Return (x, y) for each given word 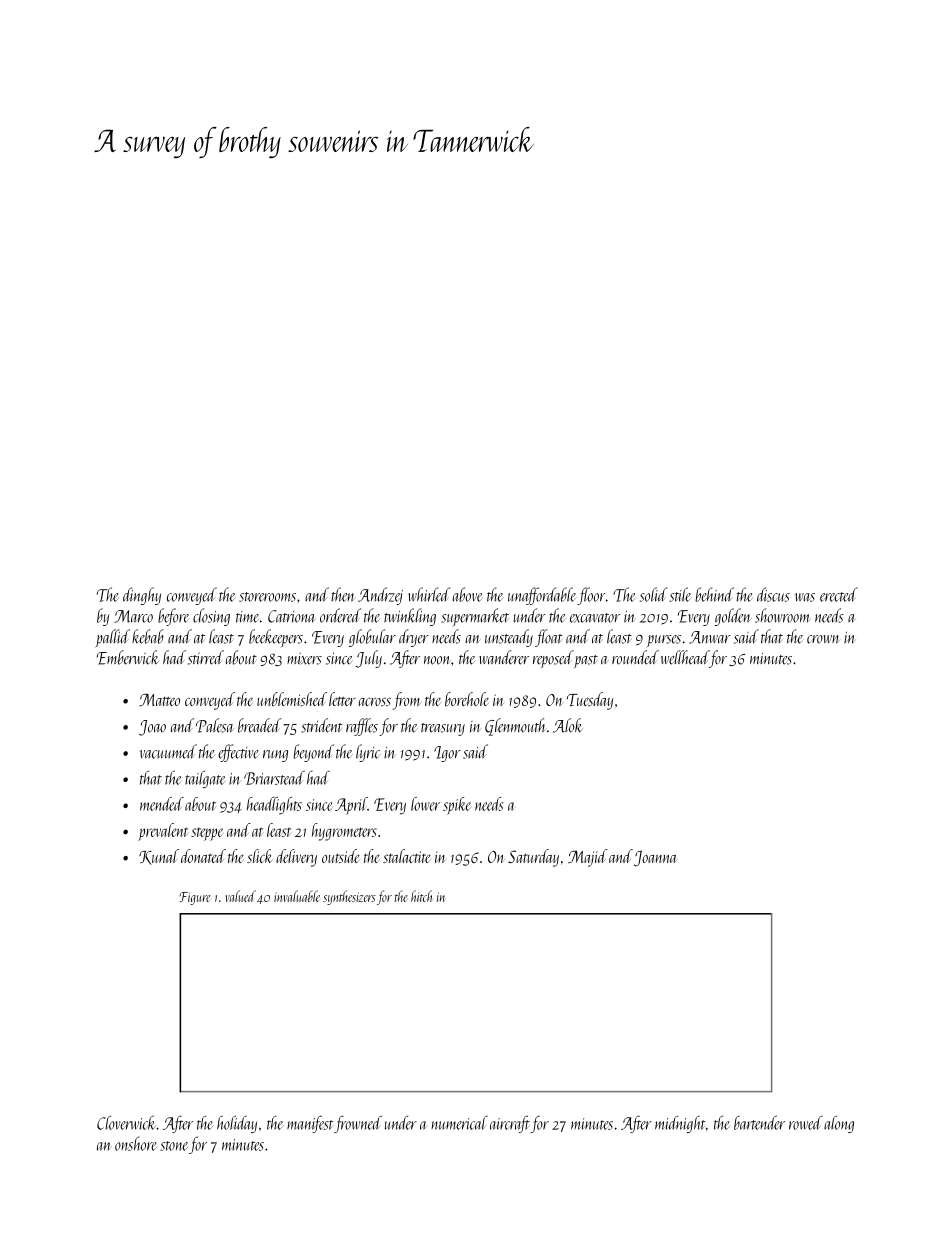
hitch (421, 896)
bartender (759, 1122)
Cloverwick (127, 1123)
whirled (429, 594)
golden (733, 617)
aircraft (510, 1124)
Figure (194, 898)
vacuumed (168, 751)
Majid (588, 858)
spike (457, 806)
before (173, 617)
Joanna (655, 859)
